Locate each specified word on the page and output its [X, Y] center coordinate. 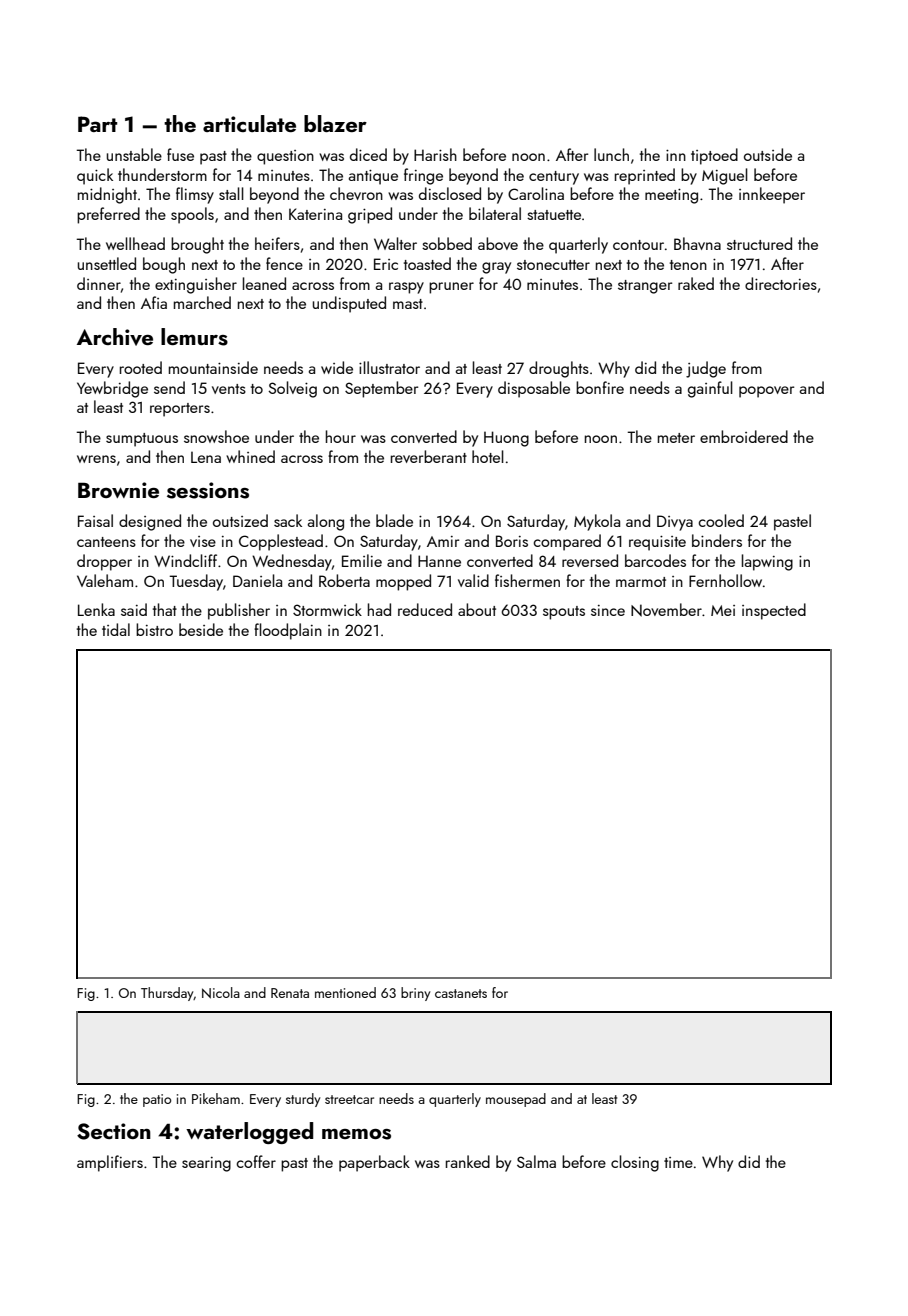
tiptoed [714, 156]
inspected [774, 611]
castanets [461, 993]
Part [97, 124]
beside [201, 629]
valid [473, 580]
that [165, 609]
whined [250, 456]
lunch [611, 154]
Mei [723, 610]
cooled [721, 520]
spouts [564, 613]
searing [206, 1164]
